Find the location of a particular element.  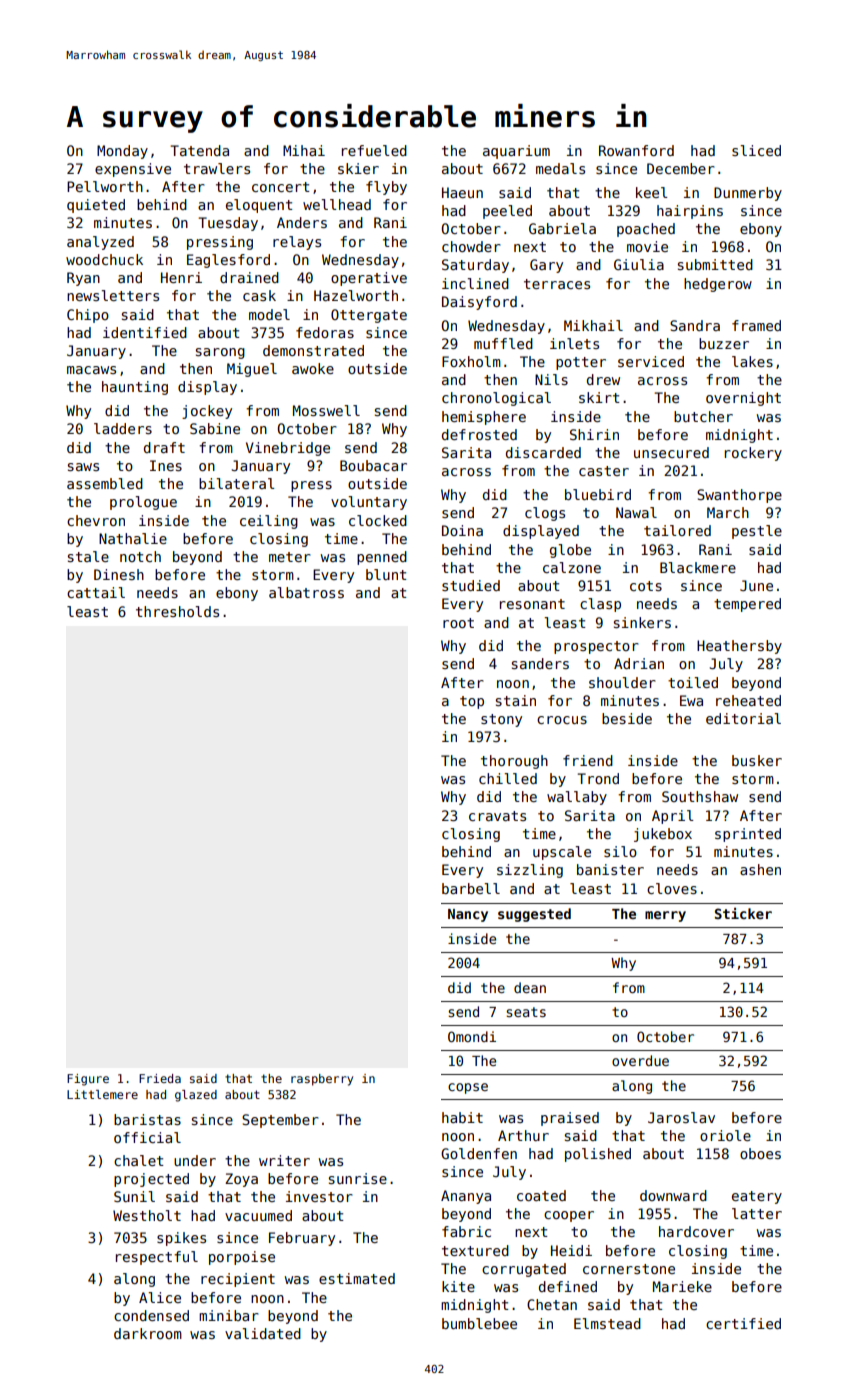

Westholt is located at coordinates (147, 1215).
